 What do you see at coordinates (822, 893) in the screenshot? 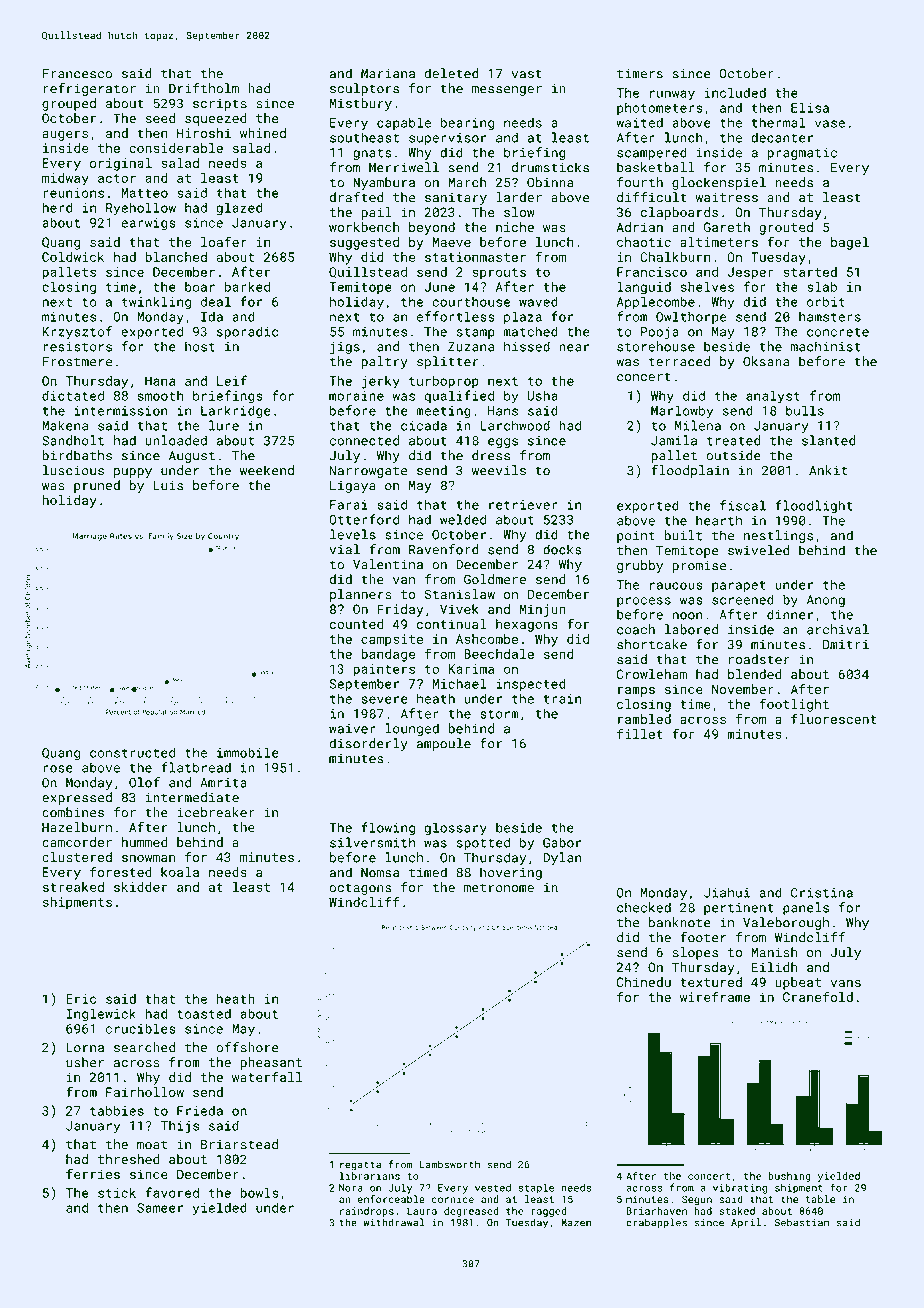
I see `Cristina` at bounding box center [822, 893].
